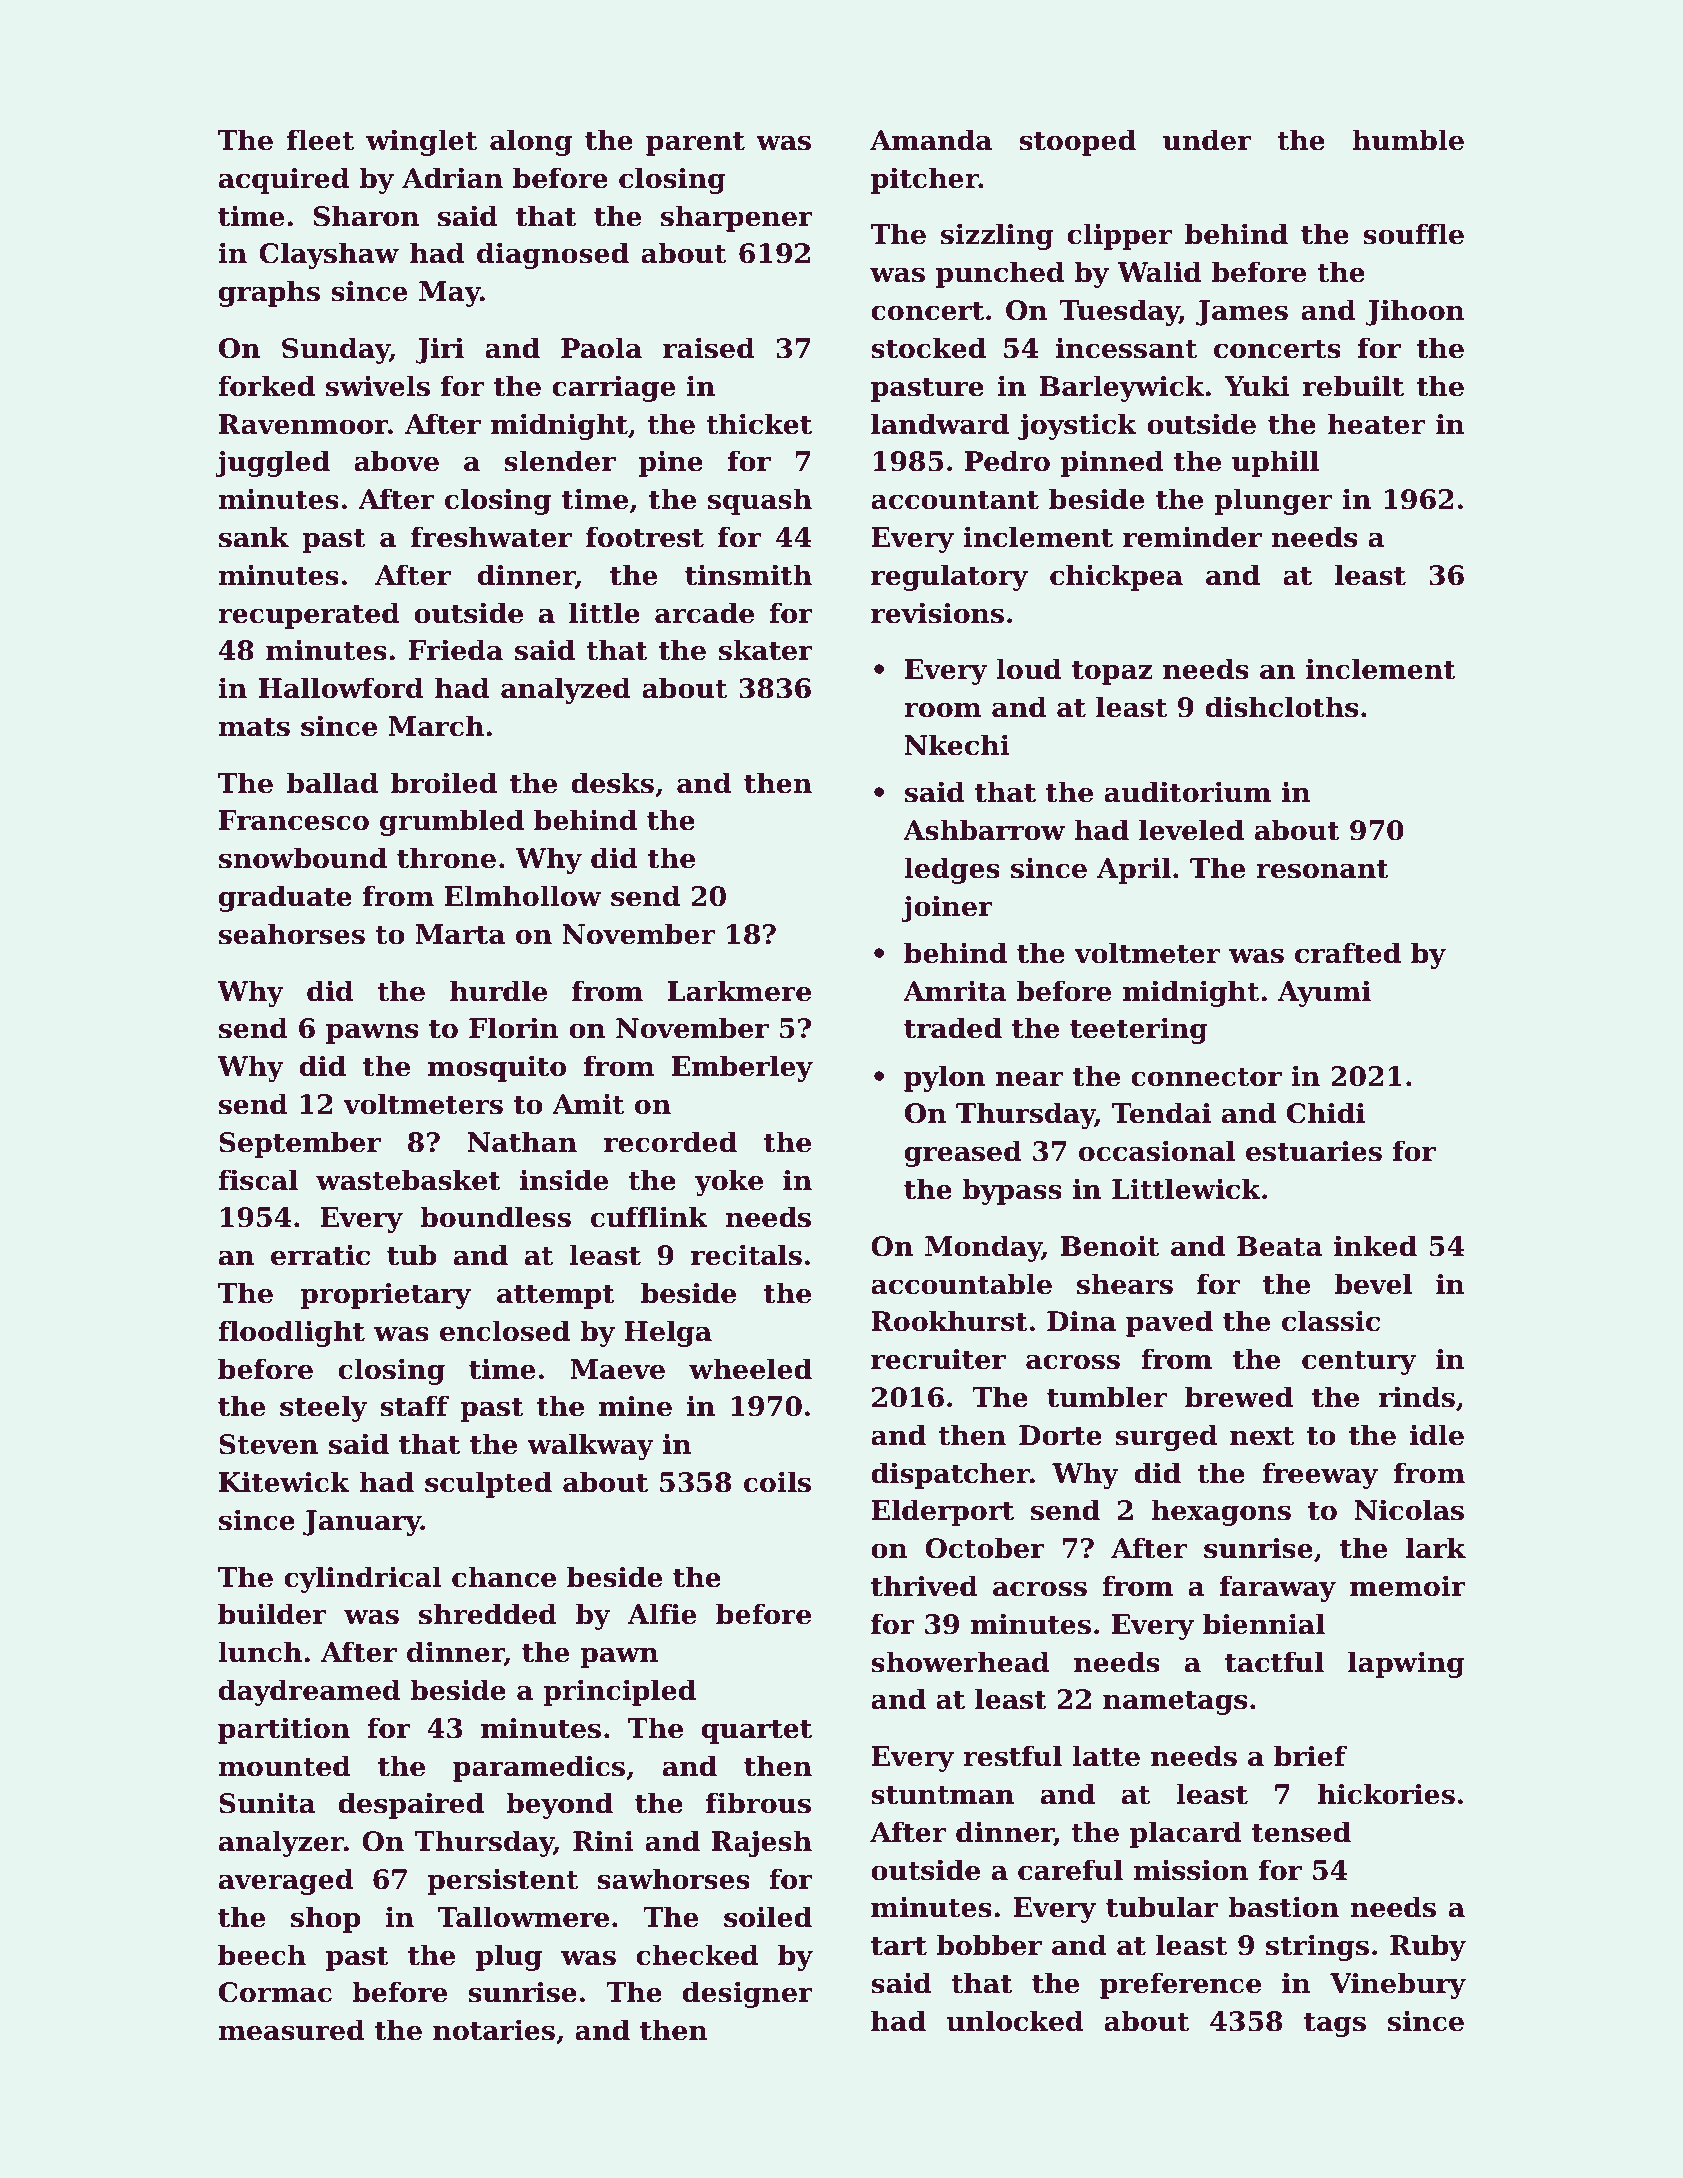 The width and height of the document is (1683, 2178). What do you see at coordinates (947, 908) in the document?
I see `joiner` at bounding box center [947, 908].
